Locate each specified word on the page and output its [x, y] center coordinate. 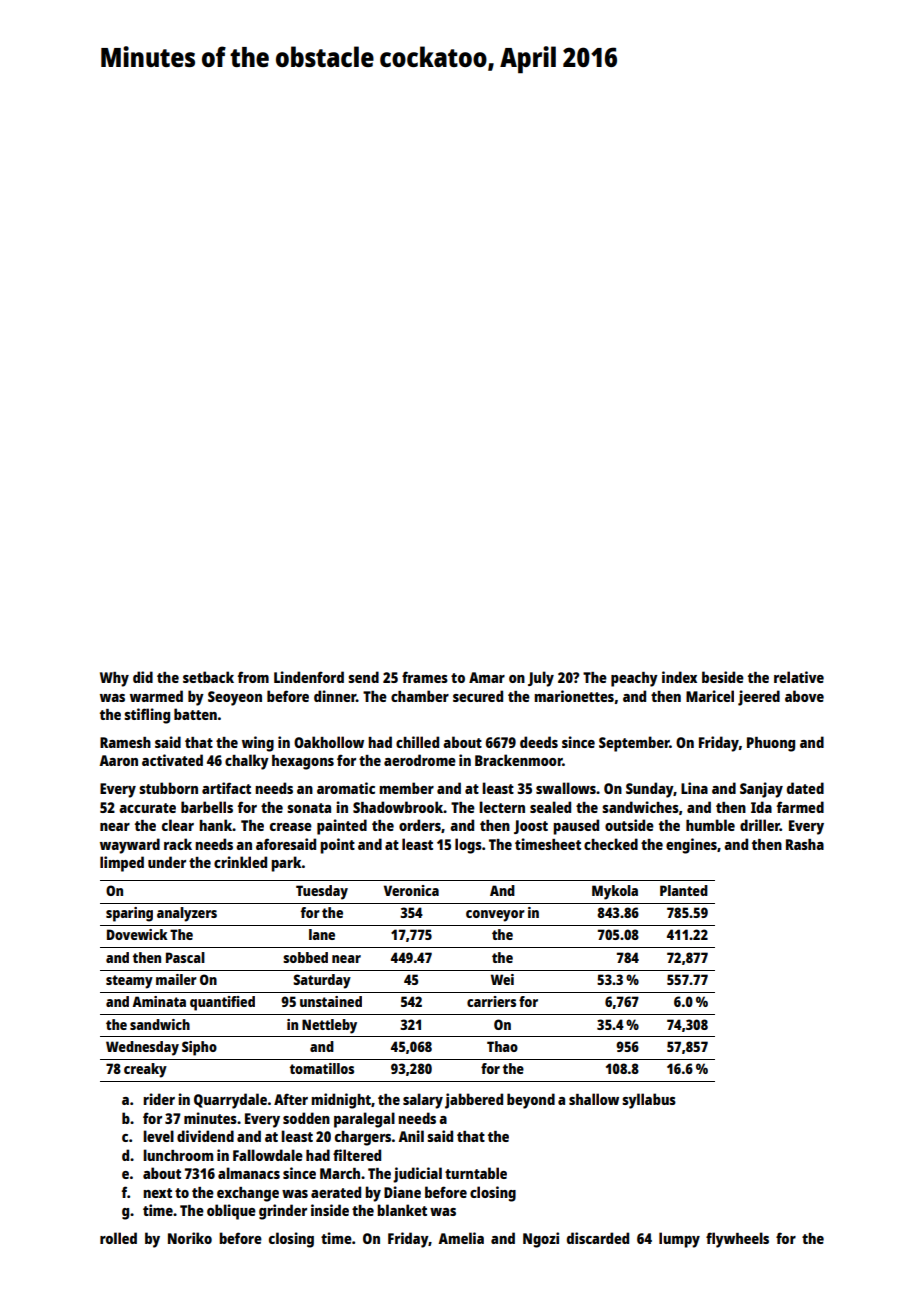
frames [425, 677]
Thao [502, 1046]
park [286, 864]
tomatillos [322, 1068]
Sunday [650, 790]
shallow [594, 1099]
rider [159, 1099]
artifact [226, 788]
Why [114, 679]
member [406, 788]
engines [691, 846]
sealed [550, 807]
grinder [283, 1212]
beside [723, 677]
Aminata [159, 1001]
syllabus [649, 1101]
